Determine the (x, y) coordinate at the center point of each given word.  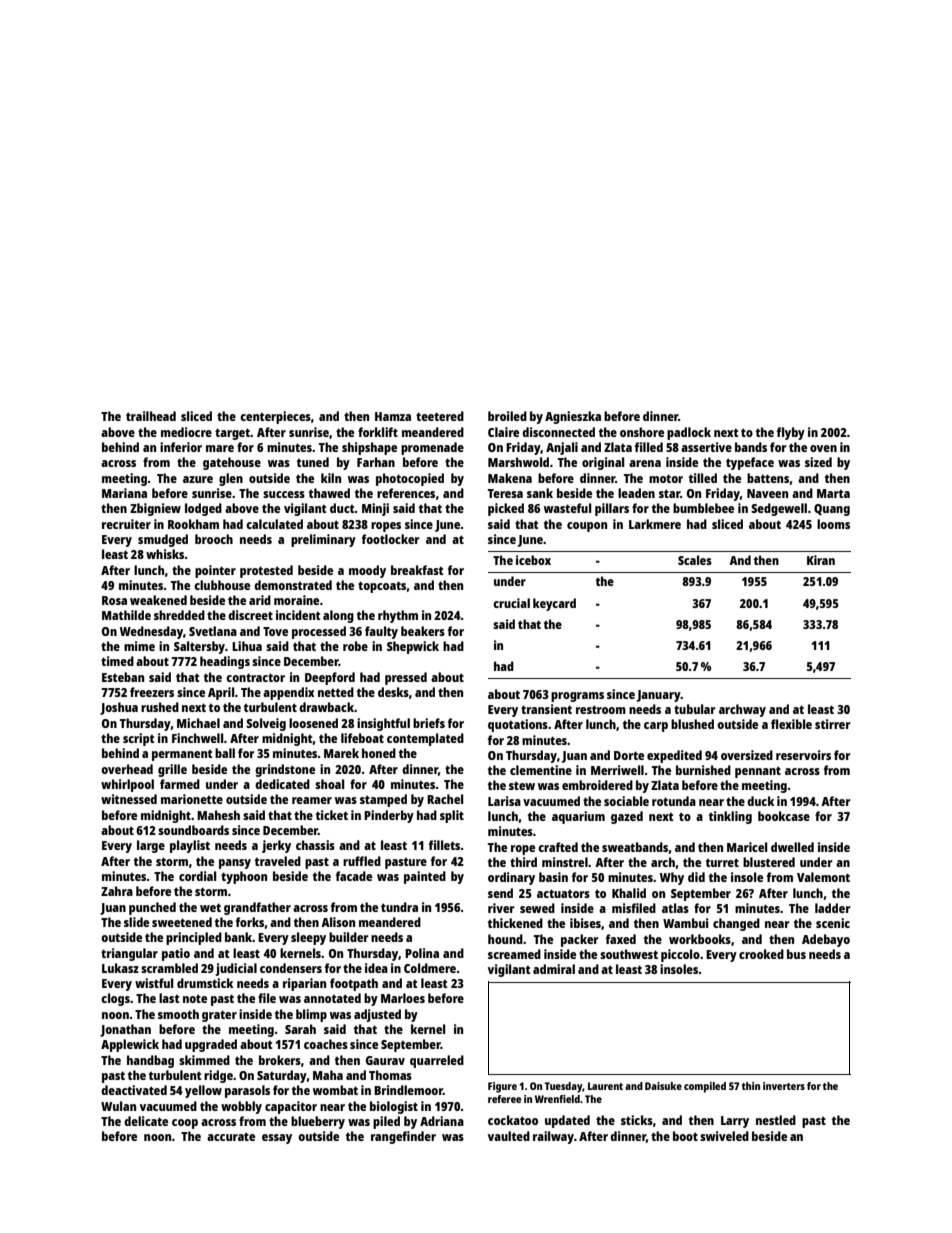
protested (266, 571)
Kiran (821, 560)
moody (367, 571)
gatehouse (232, 463)
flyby (791, 433)
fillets (445, 845)
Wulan (118, 1106)
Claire (503, 432)
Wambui (686, 923)
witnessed (129, 799)
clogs (115, 999)
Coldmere (430, 968)
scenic (833, 923)
